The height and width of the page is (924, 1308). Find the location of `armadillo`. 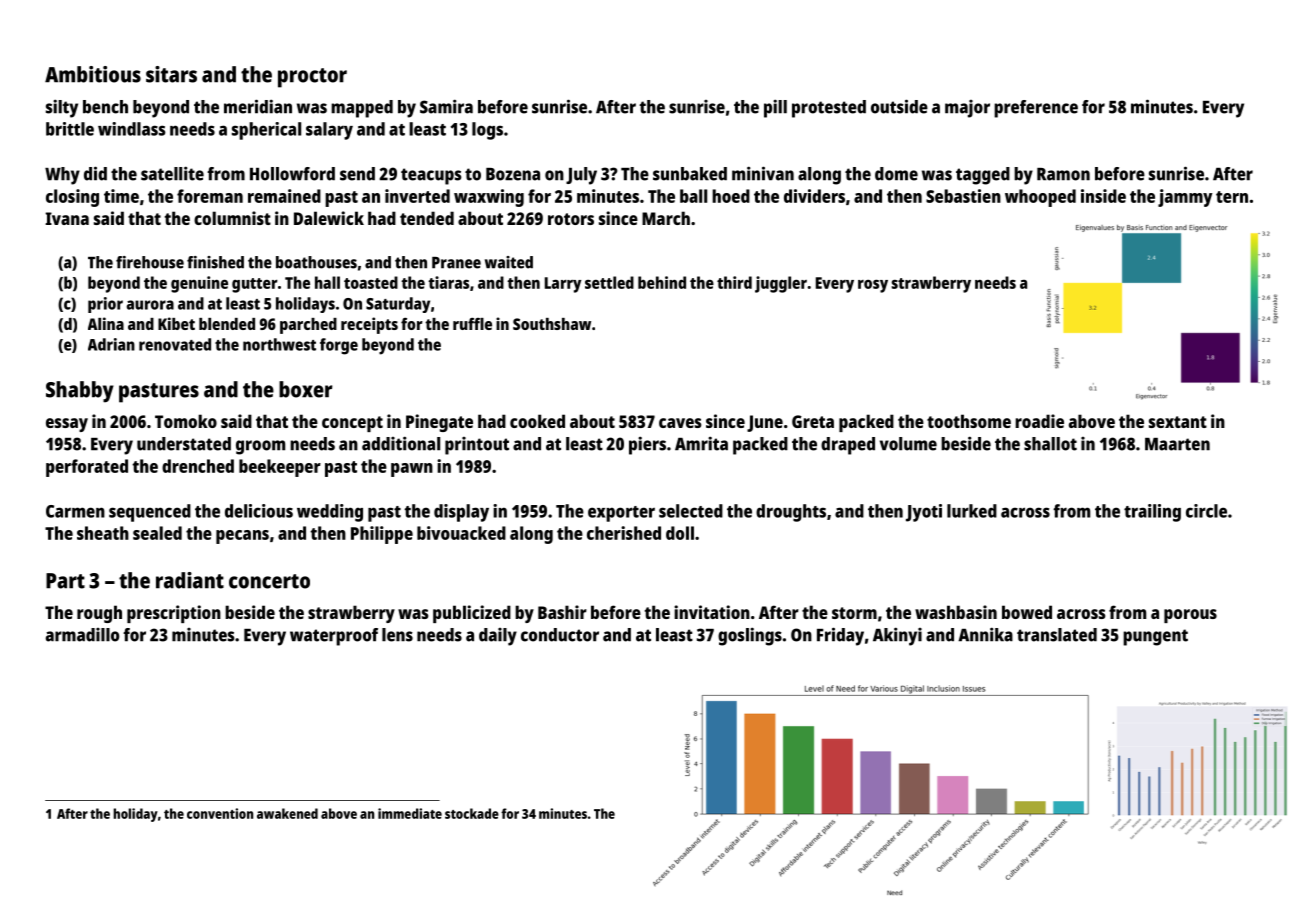

armadillo is located at coordinates (82, 635).
